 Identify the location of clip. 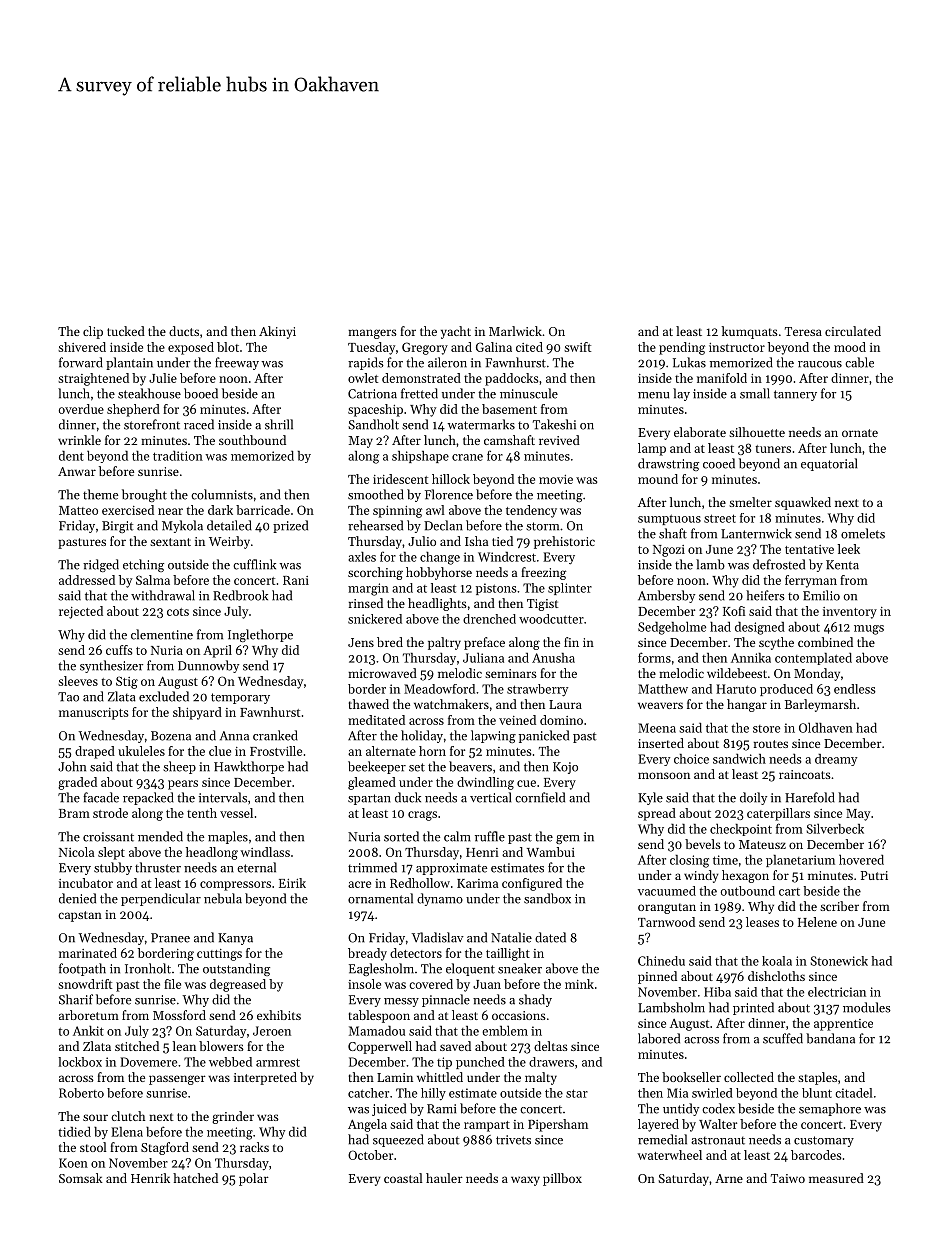
(93, 332).
